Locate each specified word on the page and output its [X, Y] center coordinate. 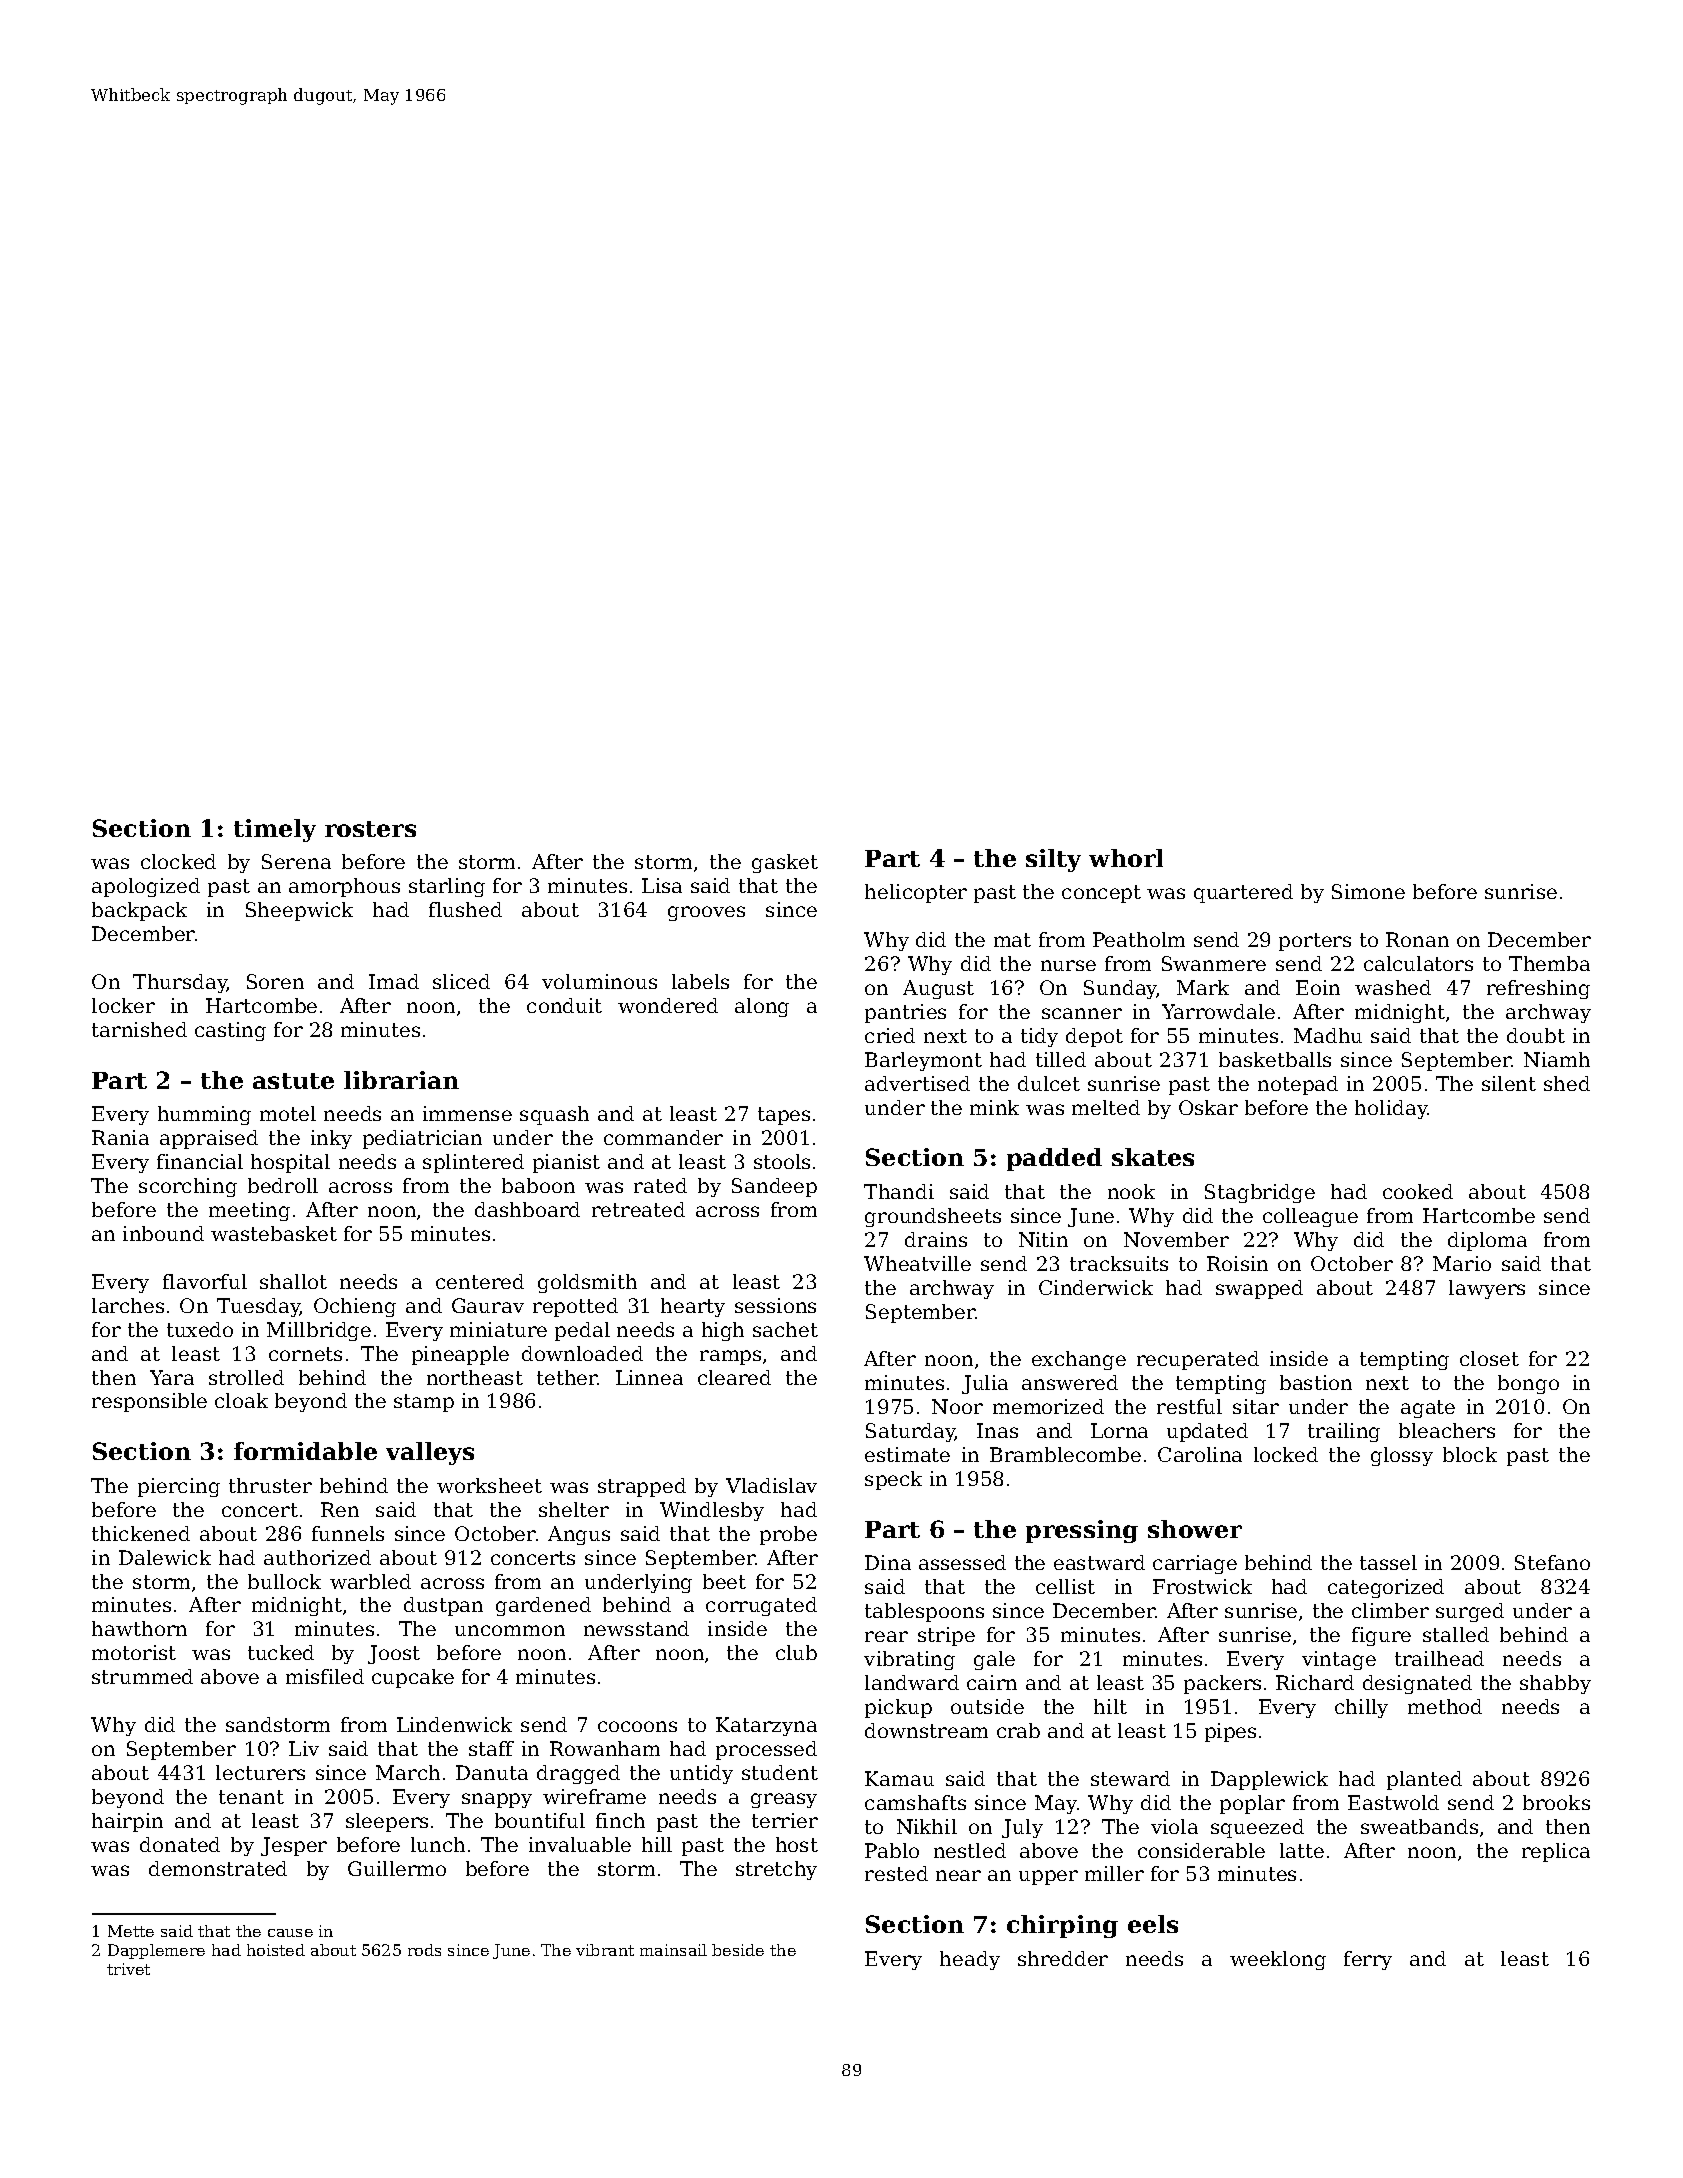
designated [1417, 1684]
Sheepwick [299, 911]
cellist [1065, 1586]
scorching [188, 1187]
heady [970, 1960]
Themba [1549, 963]
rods [424, 1950]
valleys [430, 1453]
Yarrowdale [1218, 1011]
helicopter [916, 893]
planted [1424, 1780]
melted [1106, 1107]
